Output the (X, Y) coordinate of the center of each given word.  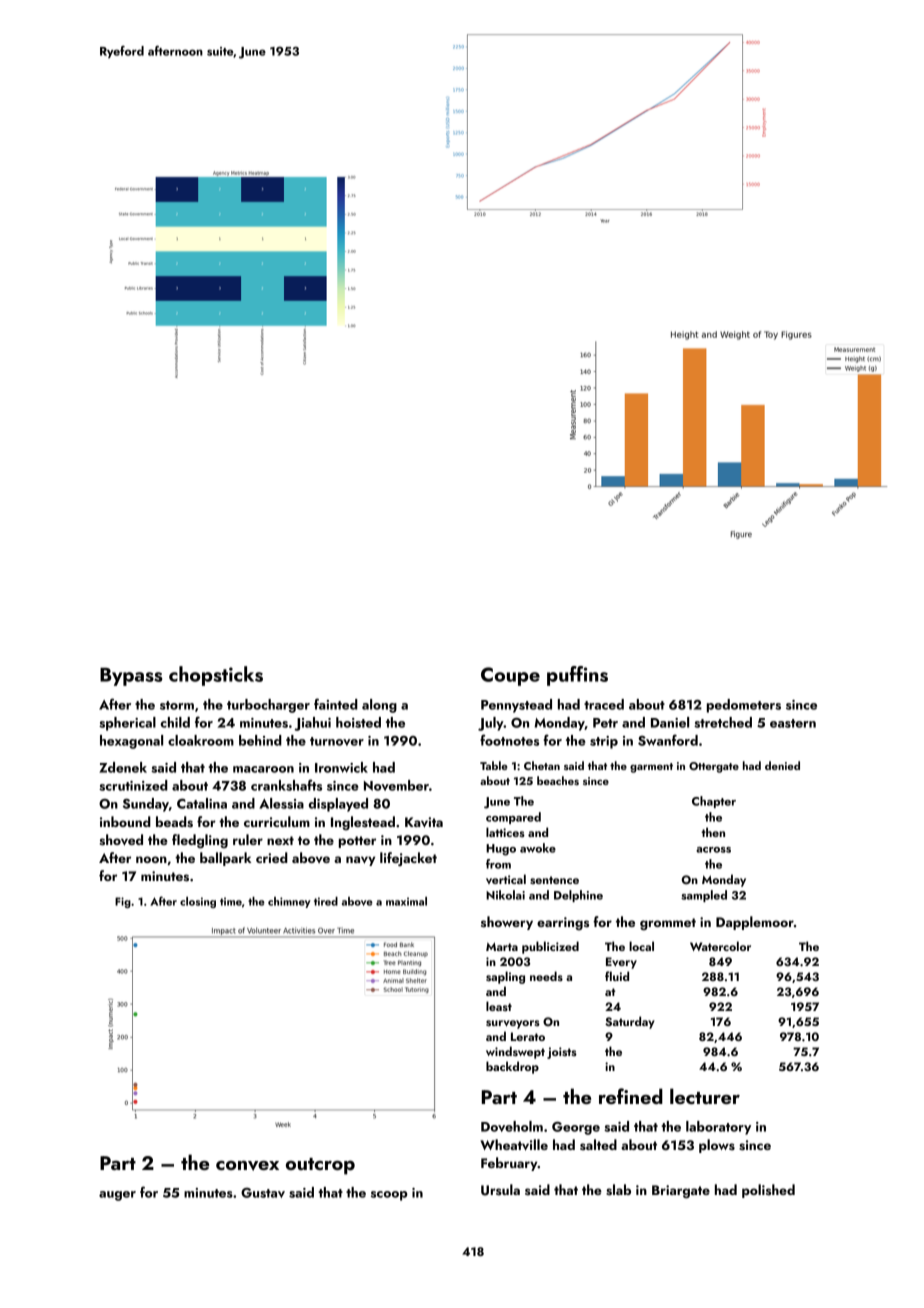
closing (198, 902)
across (713, 850)
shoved (121, 840)
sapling (505, 977)
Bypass (131, 677)
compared (513, 818)
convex (247, 1166)
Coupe (510, 676)
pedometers (744, 706)
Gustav (263, 1193)
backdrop (512, 1067)
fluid (617, 976)
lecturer (705, 1096)
